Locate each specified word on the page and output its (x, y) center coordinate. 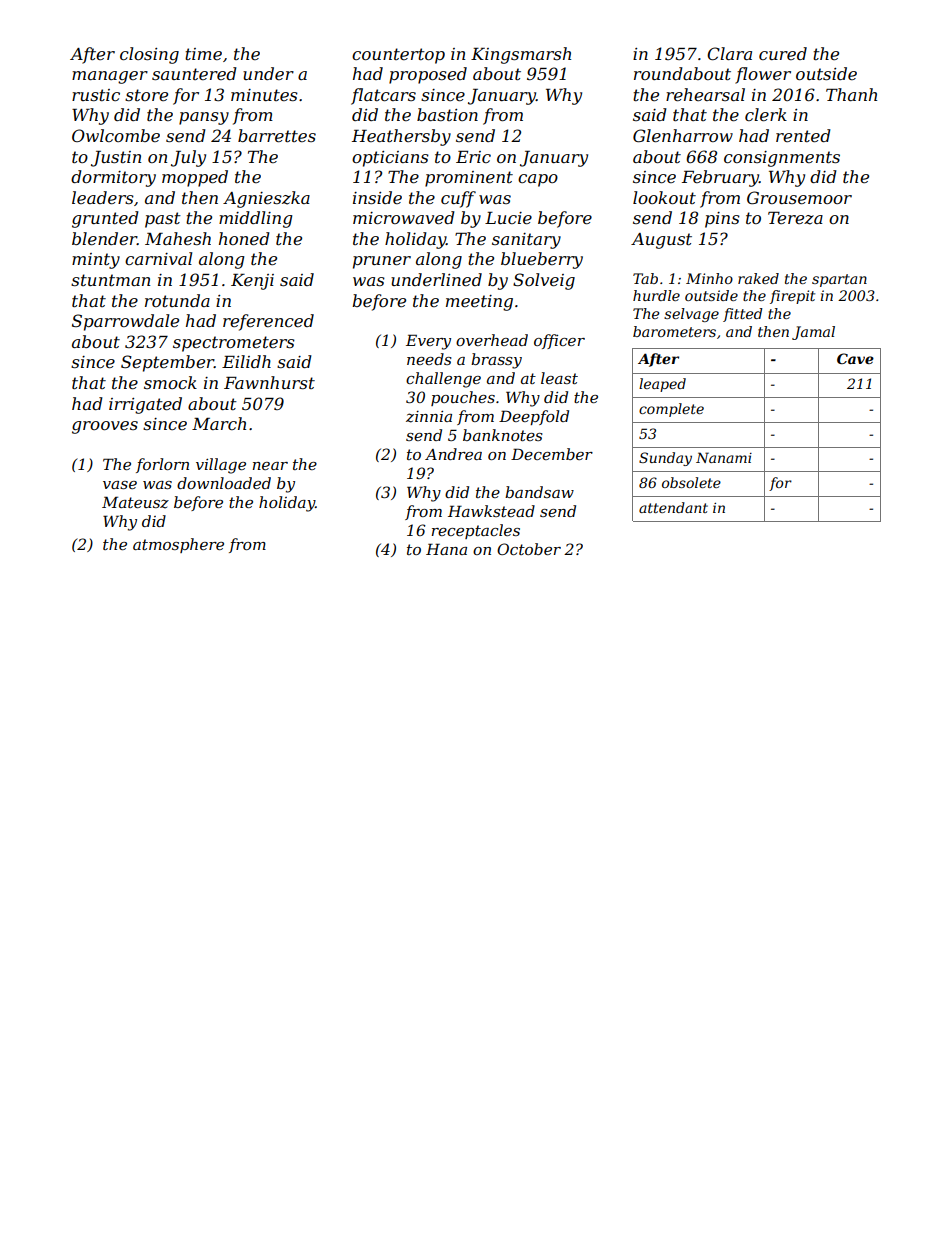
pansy (204, 118)
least (559, 378)
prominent (469, 179)
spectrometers (234, 344)
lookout (664, 197)
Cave (855, 358)
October (529, 549)
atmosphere (178, 545)
